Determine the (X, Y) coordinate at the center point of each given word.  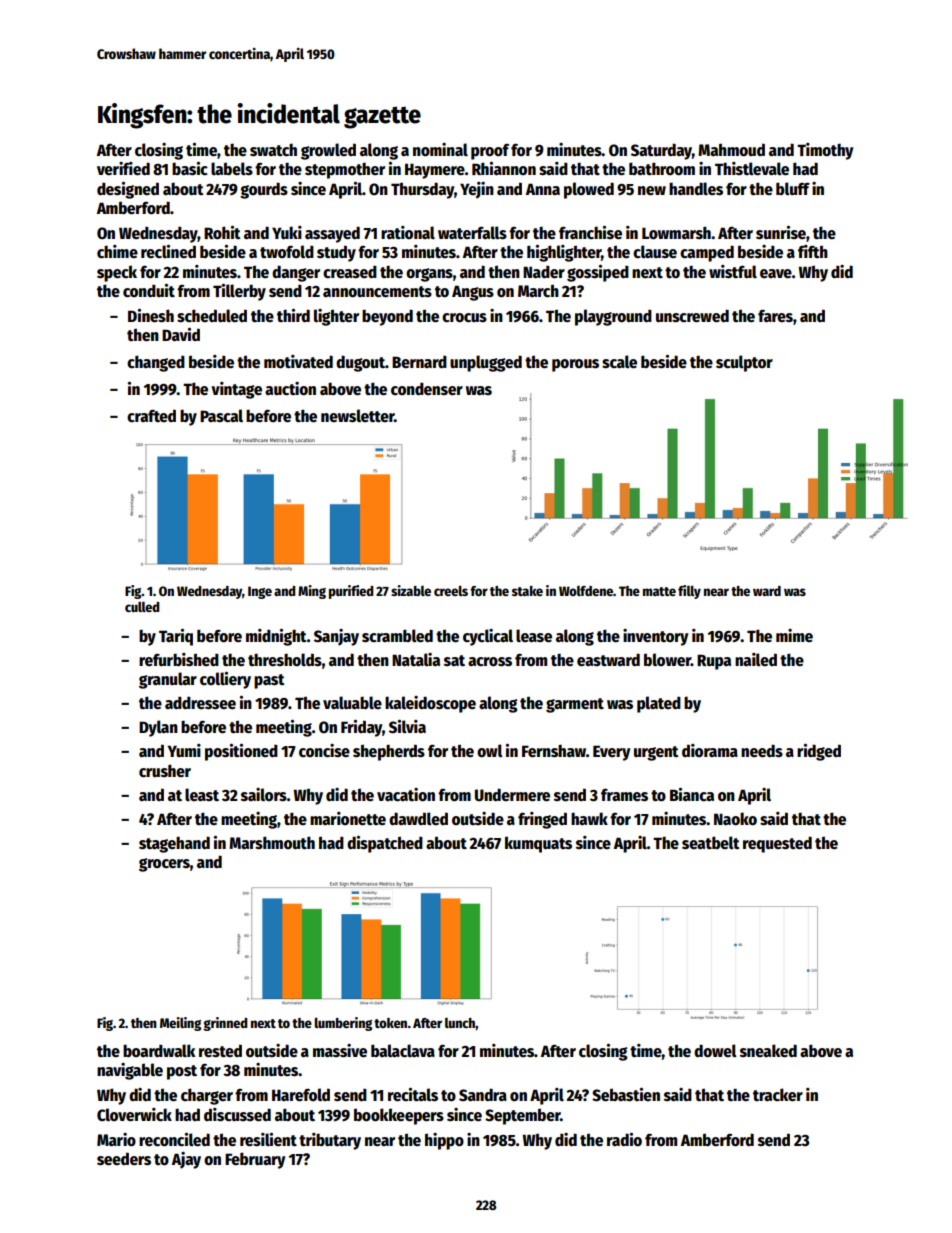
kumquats (538, 844)
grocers (164, 865)
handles (696, 189)
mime (794, 635)
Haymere (435, 171)
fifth (813, 251)
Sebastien (626, 1095)
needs (762, 751)
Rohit (222, 233)
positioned (241, 752)
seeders (124, 1159)
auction (290, 389)
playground (613, 317)
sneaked (768, 1051)
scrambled (397, 636)
